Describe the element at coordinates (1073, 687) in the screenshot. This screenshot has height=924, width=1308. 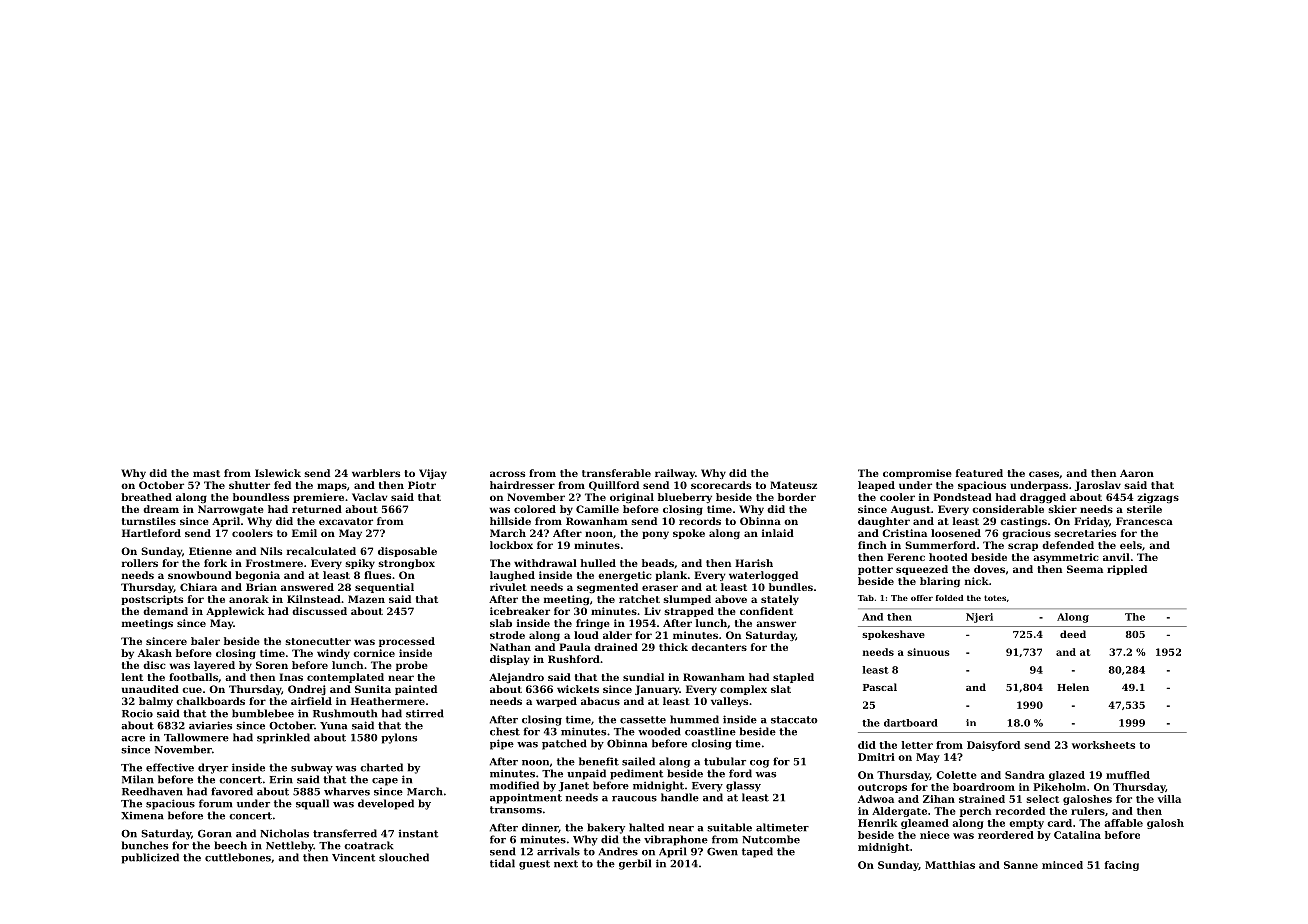
I see `Helen` at that location.
